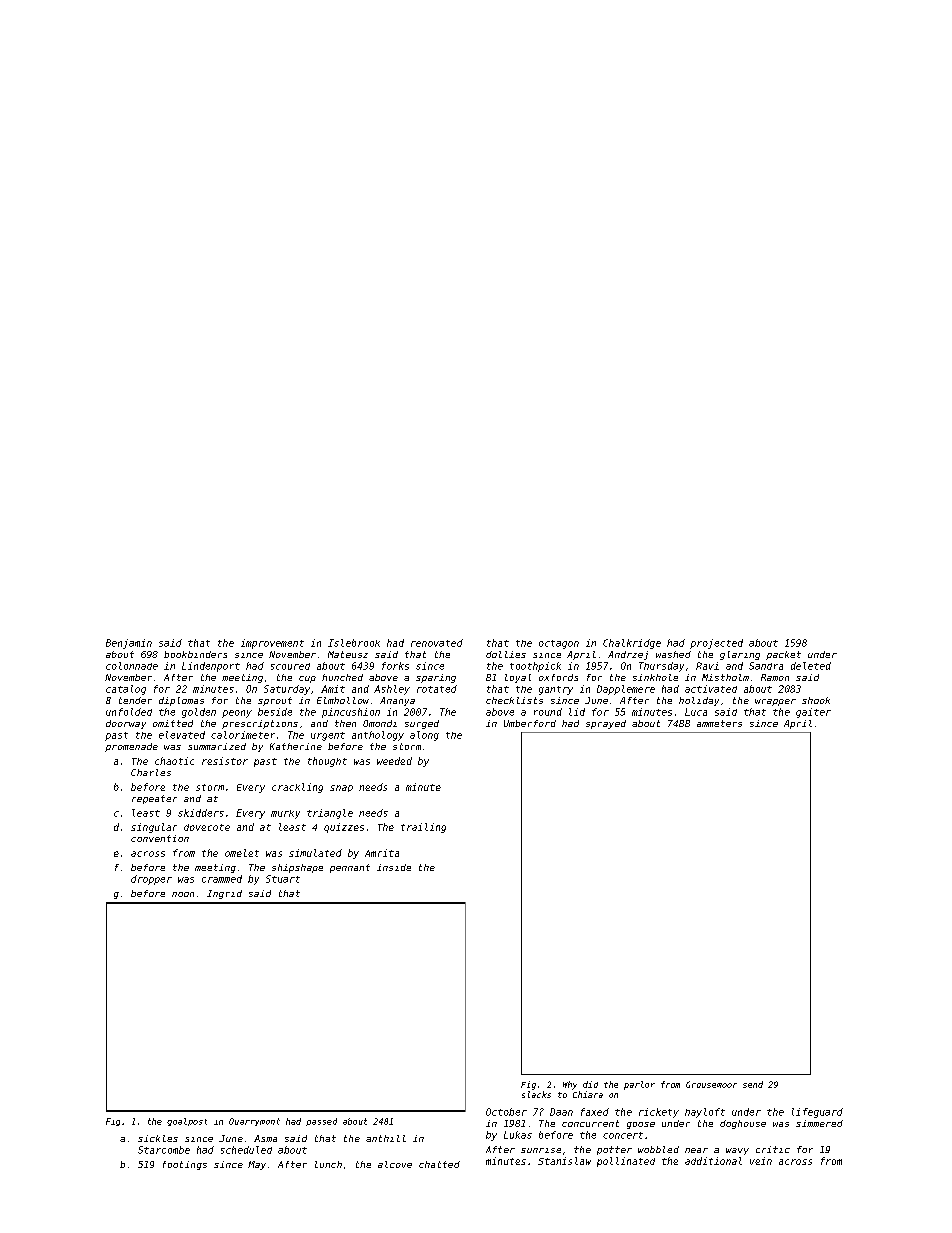 The height and width of the screenshot is (1233, 952). Describe the element at coordinates (437, 643) in the screenshot. I see `renovated` at that location.
